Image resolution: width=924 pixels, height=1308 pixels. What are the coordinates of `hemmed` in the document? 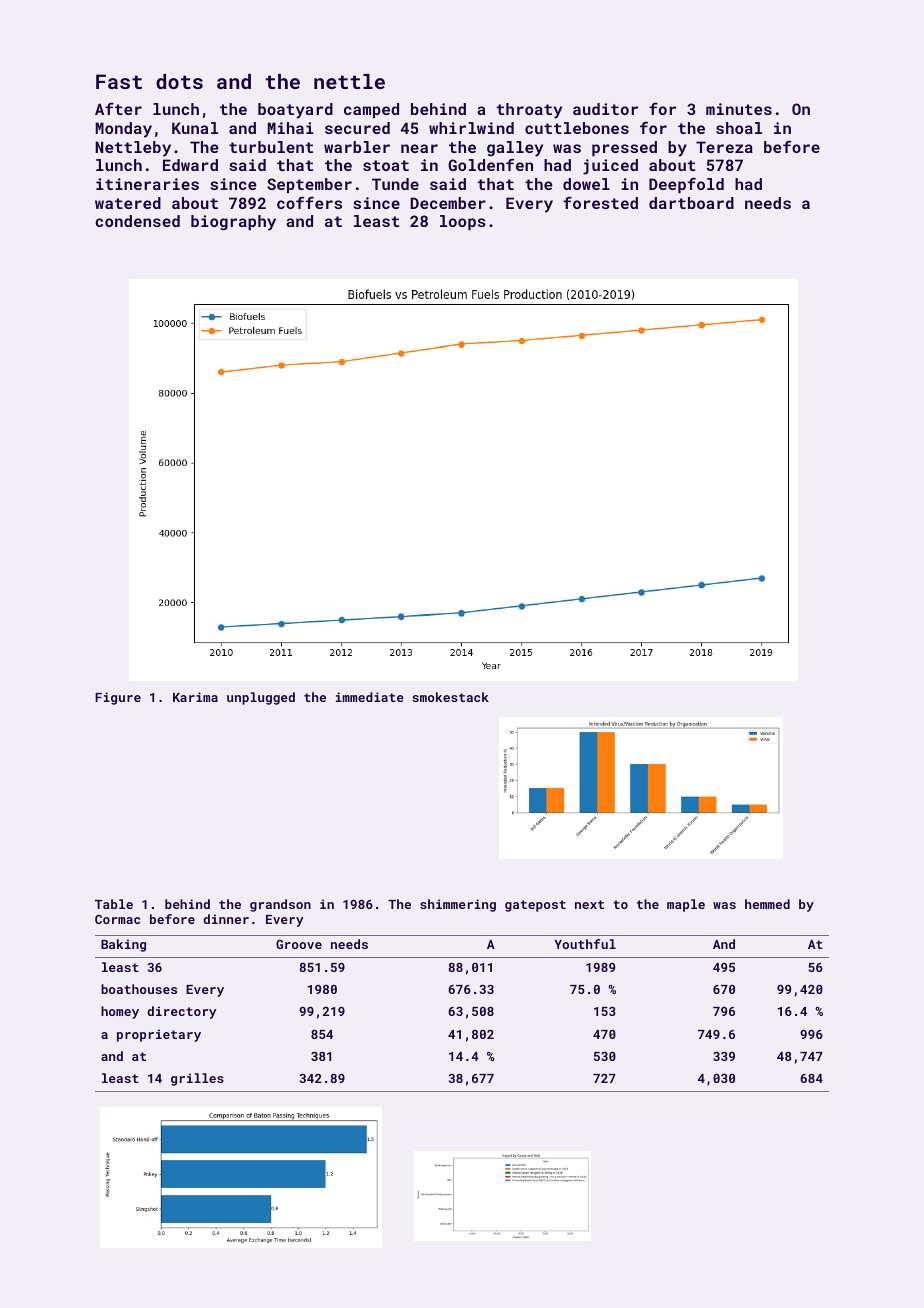 It's located at (767, 904).
